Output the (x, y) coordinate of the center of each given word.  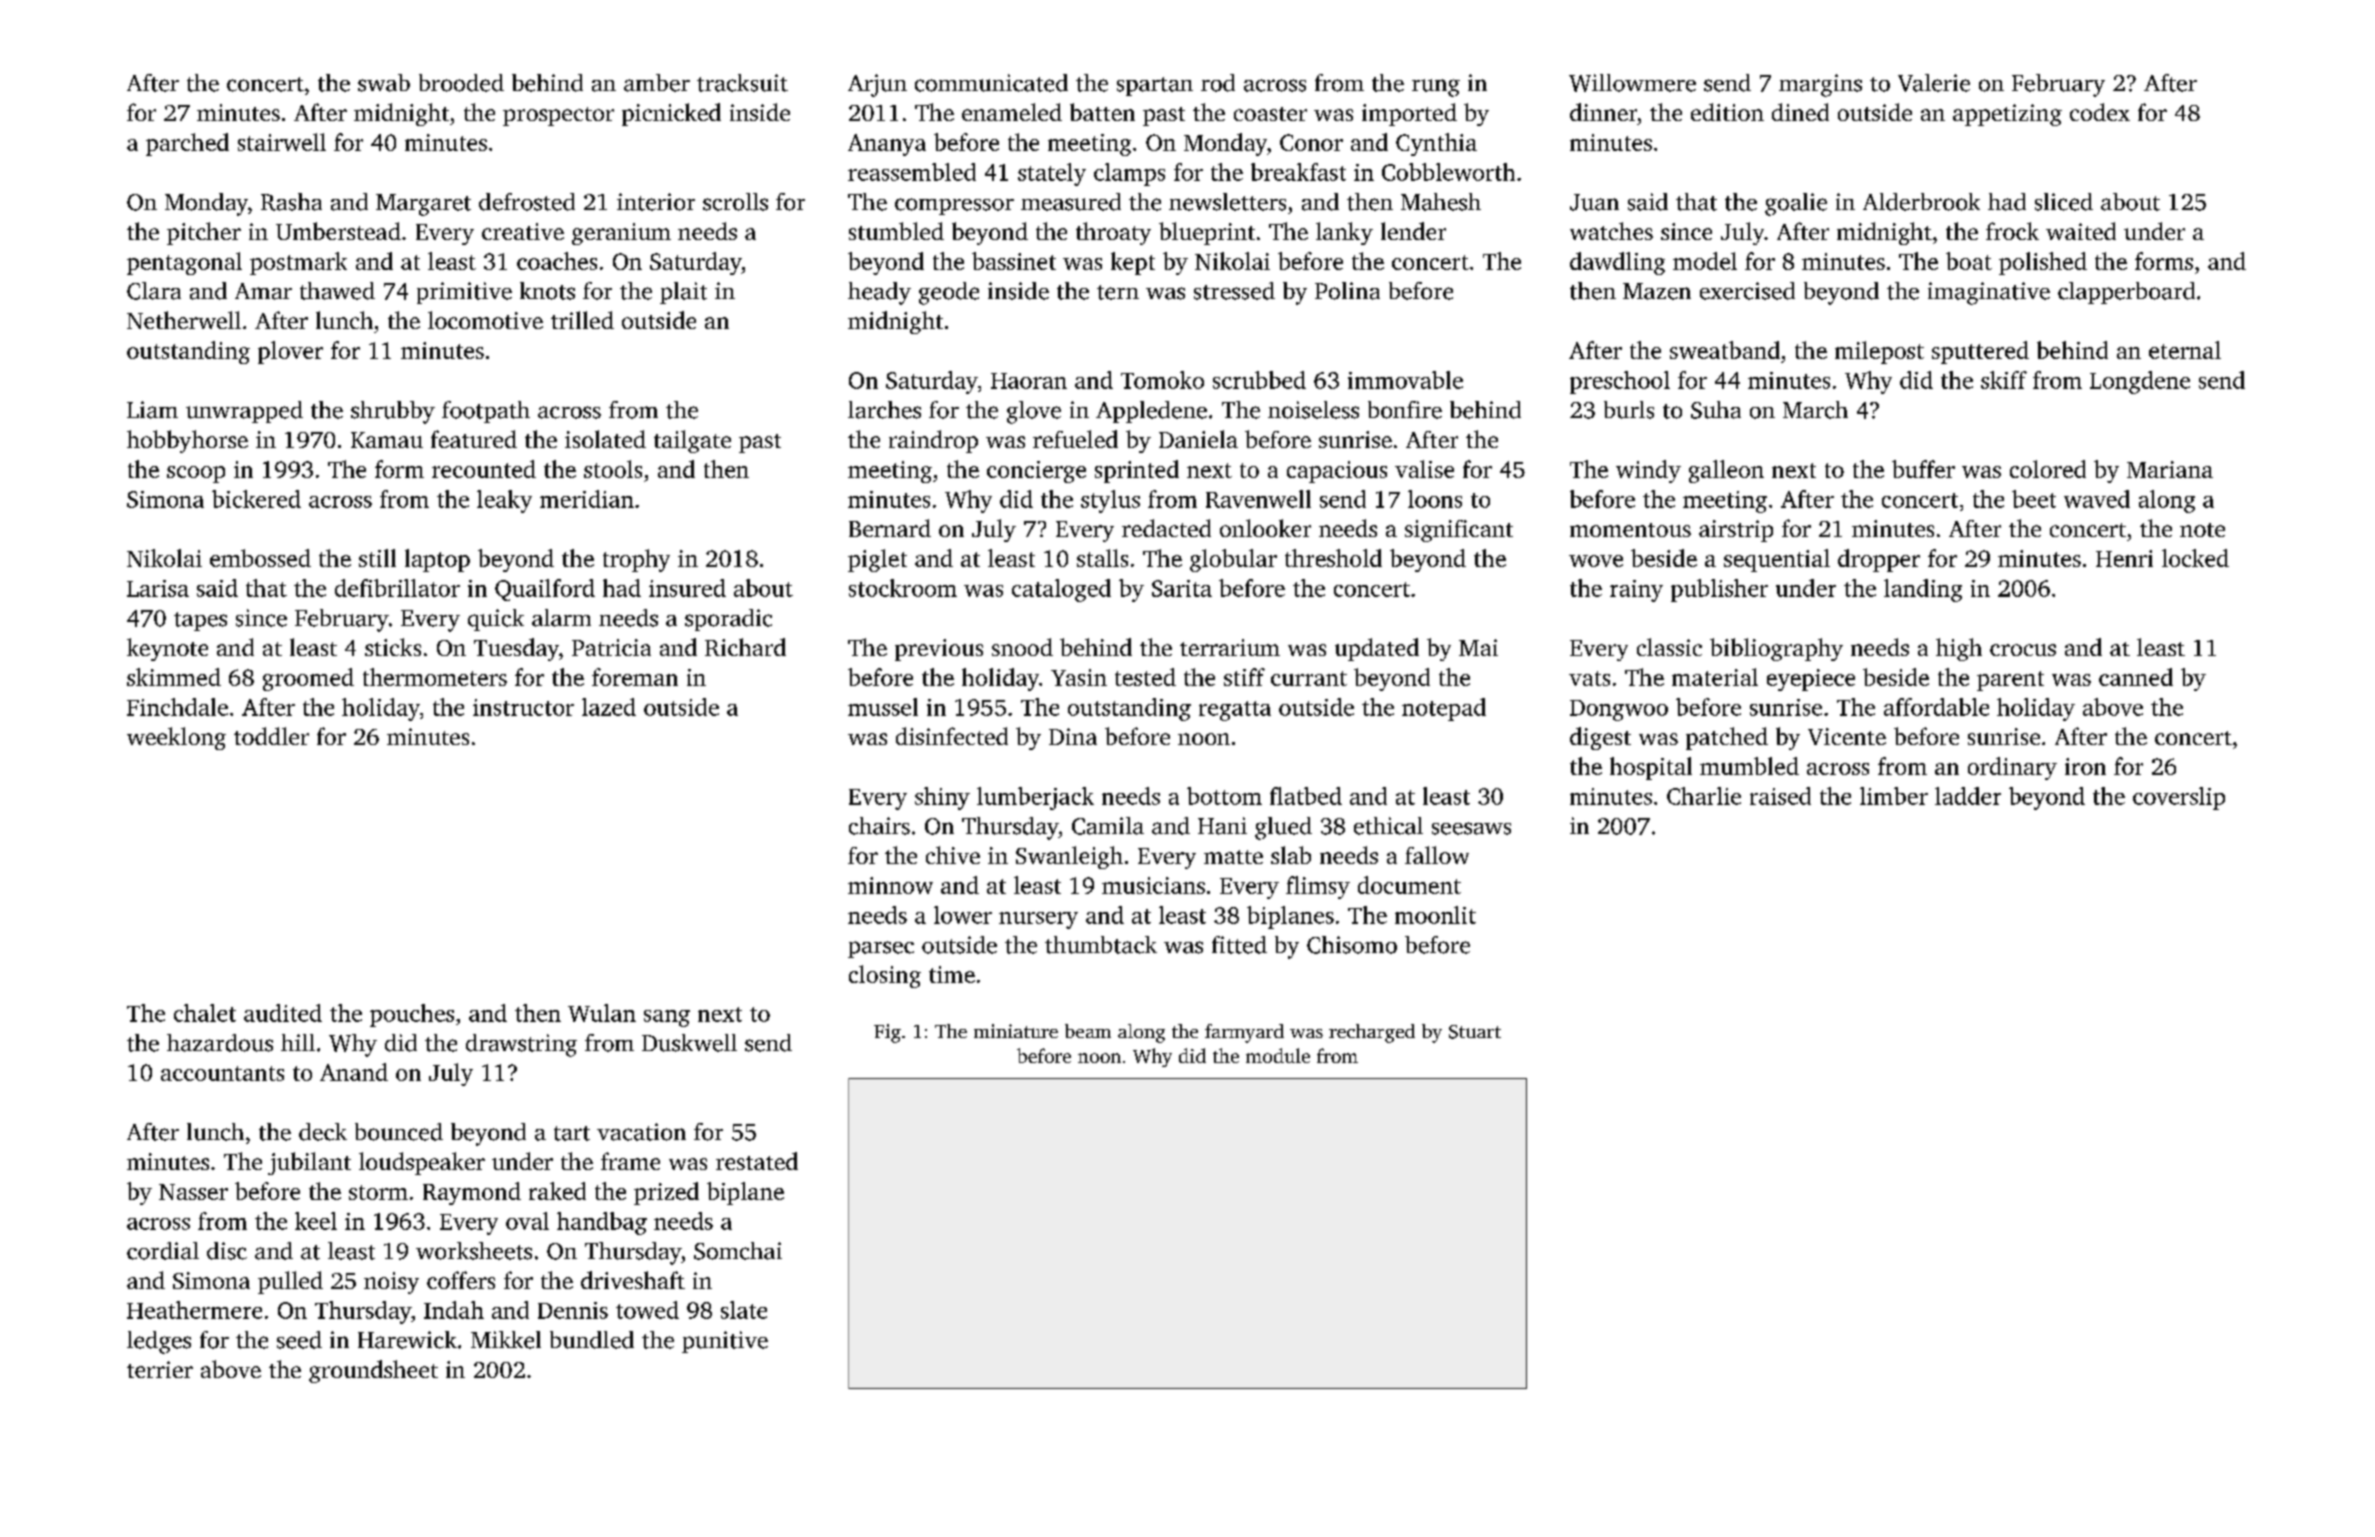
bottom (1224, 796)
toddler (271, 736)
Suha (1716, 410)
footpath (486, 412)
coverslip (2179, 798)
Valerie (1934, 83)
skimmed (174, 677)
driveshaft (633, 1280)
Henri (2124, 558)
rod (1218, 83)
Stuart (1475, 1032)
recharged (1372, 1033)
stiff (1244, 677)
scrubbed (1259, 380)
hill (298, 1042)
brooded (461, 83)
